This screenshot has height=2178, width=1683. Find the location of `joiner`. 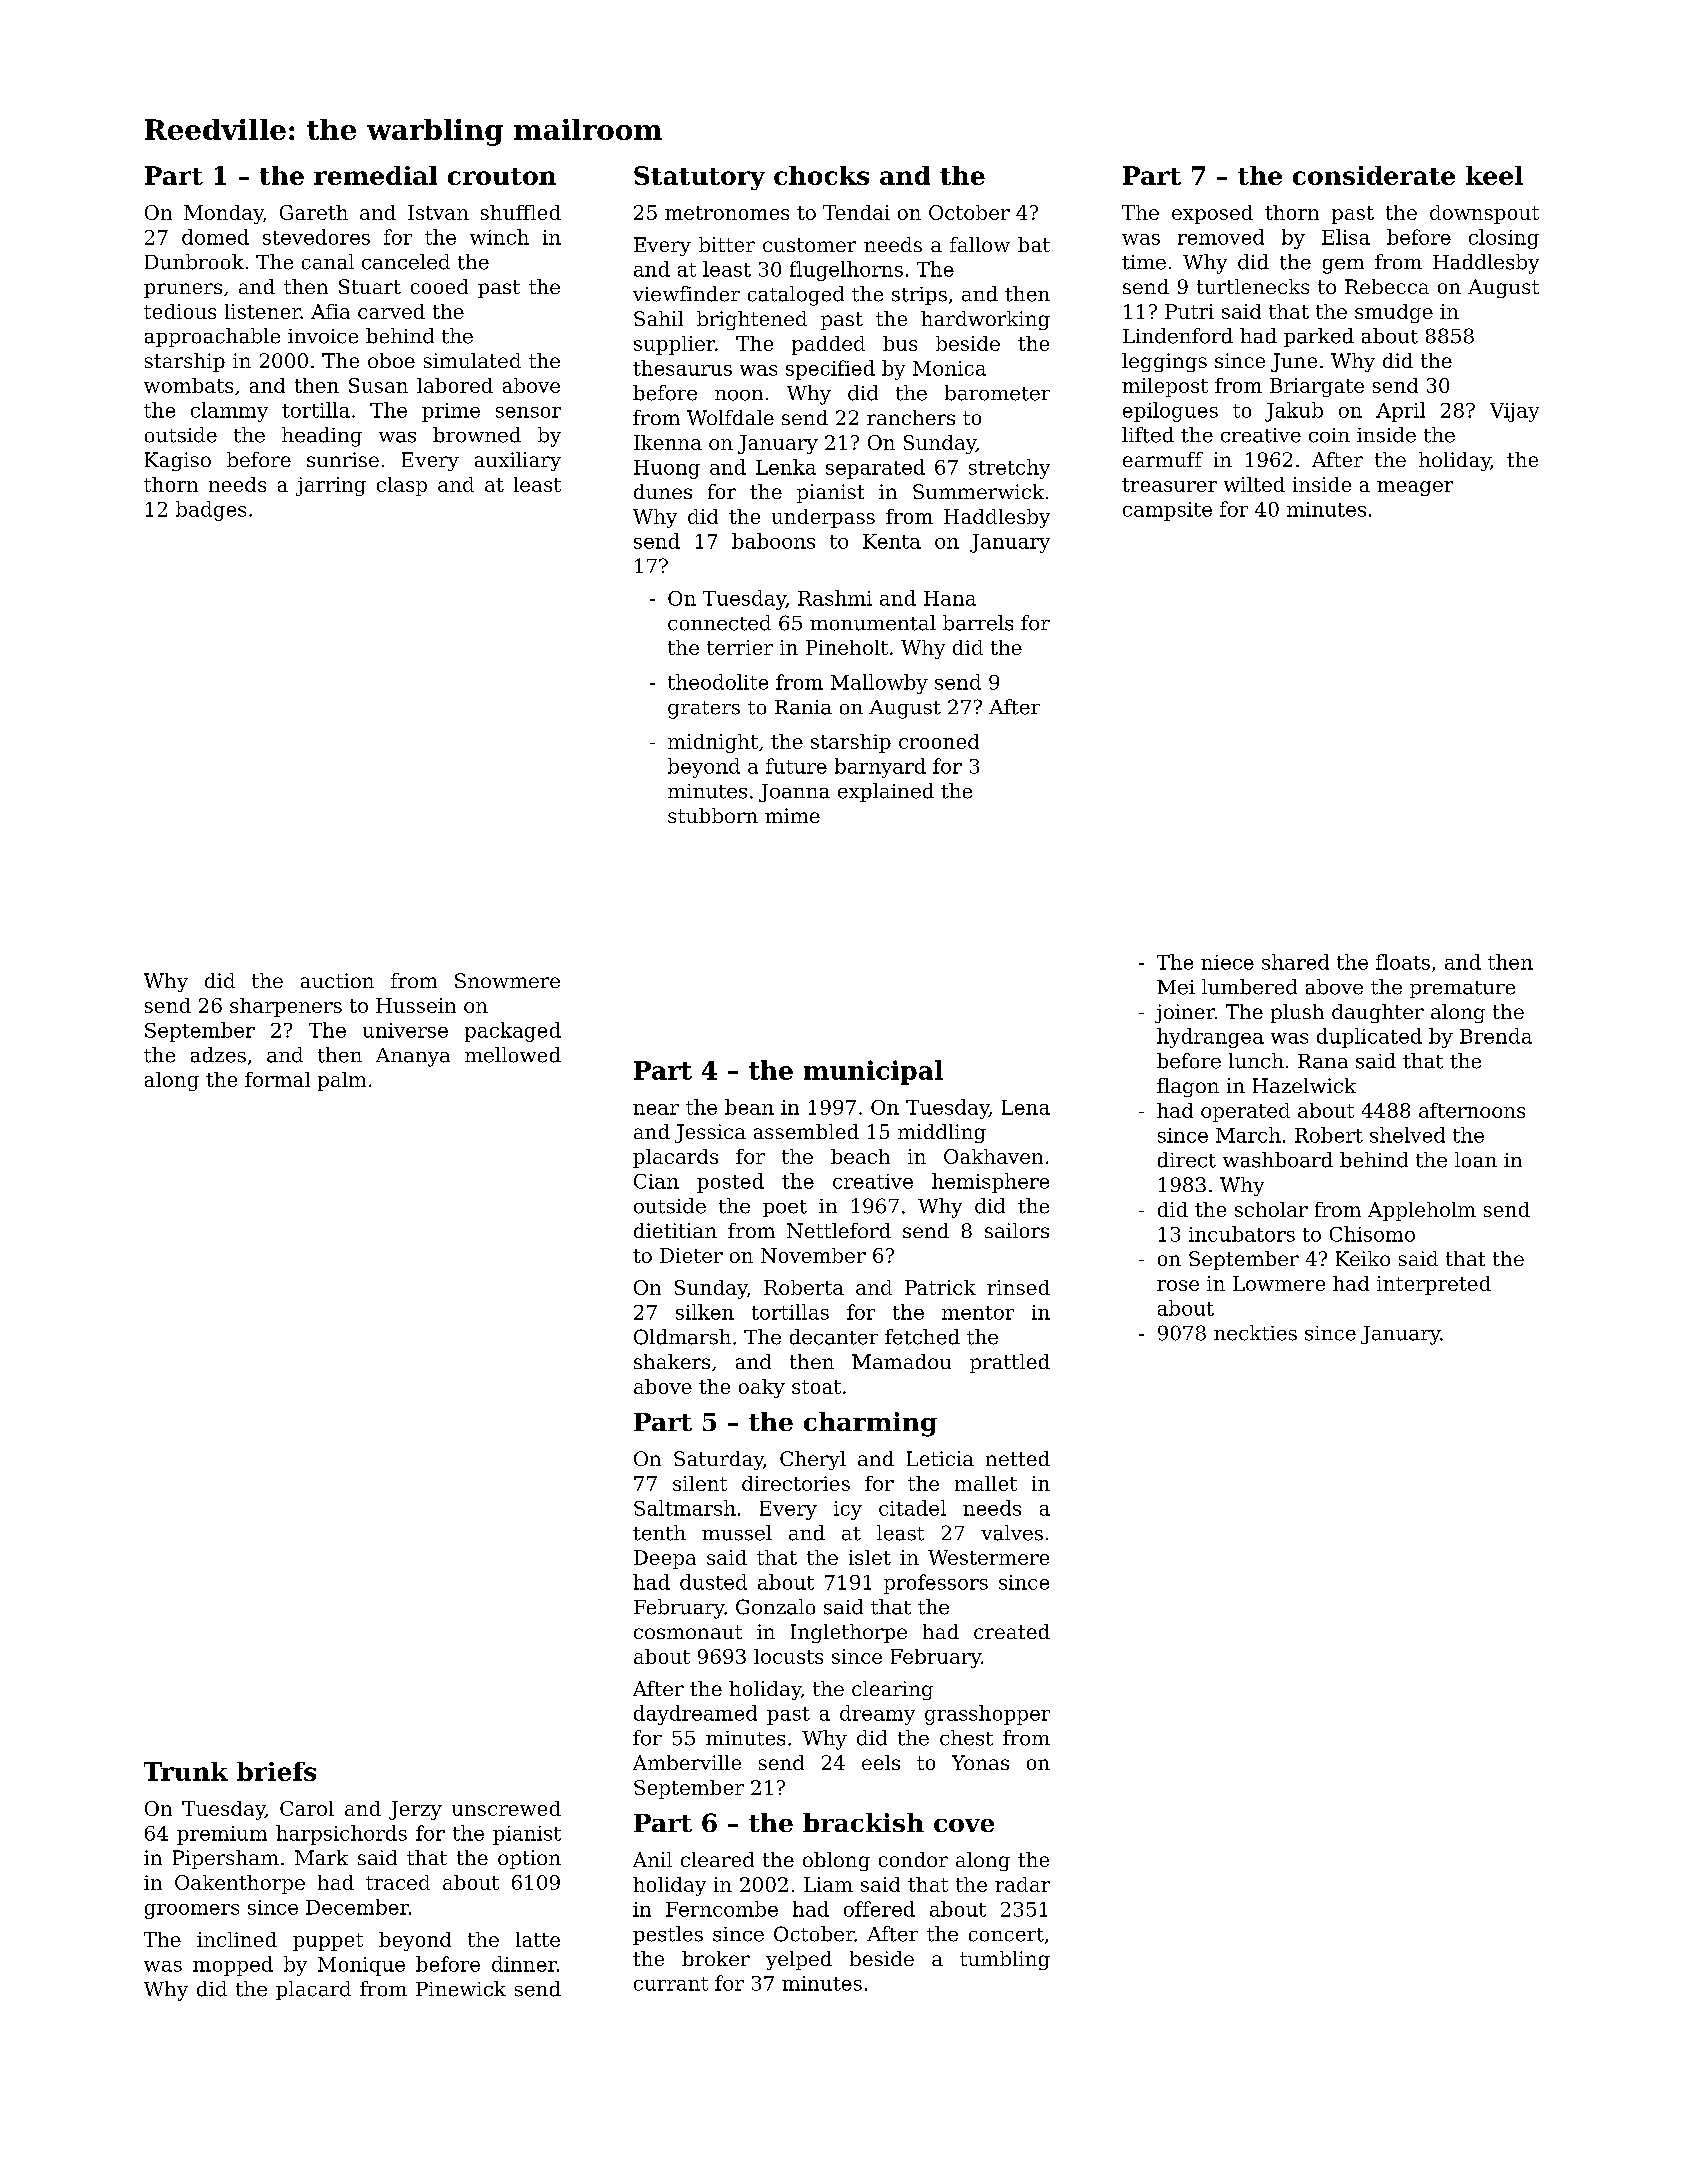

joiner is located at coordinates (1185, 1013).
